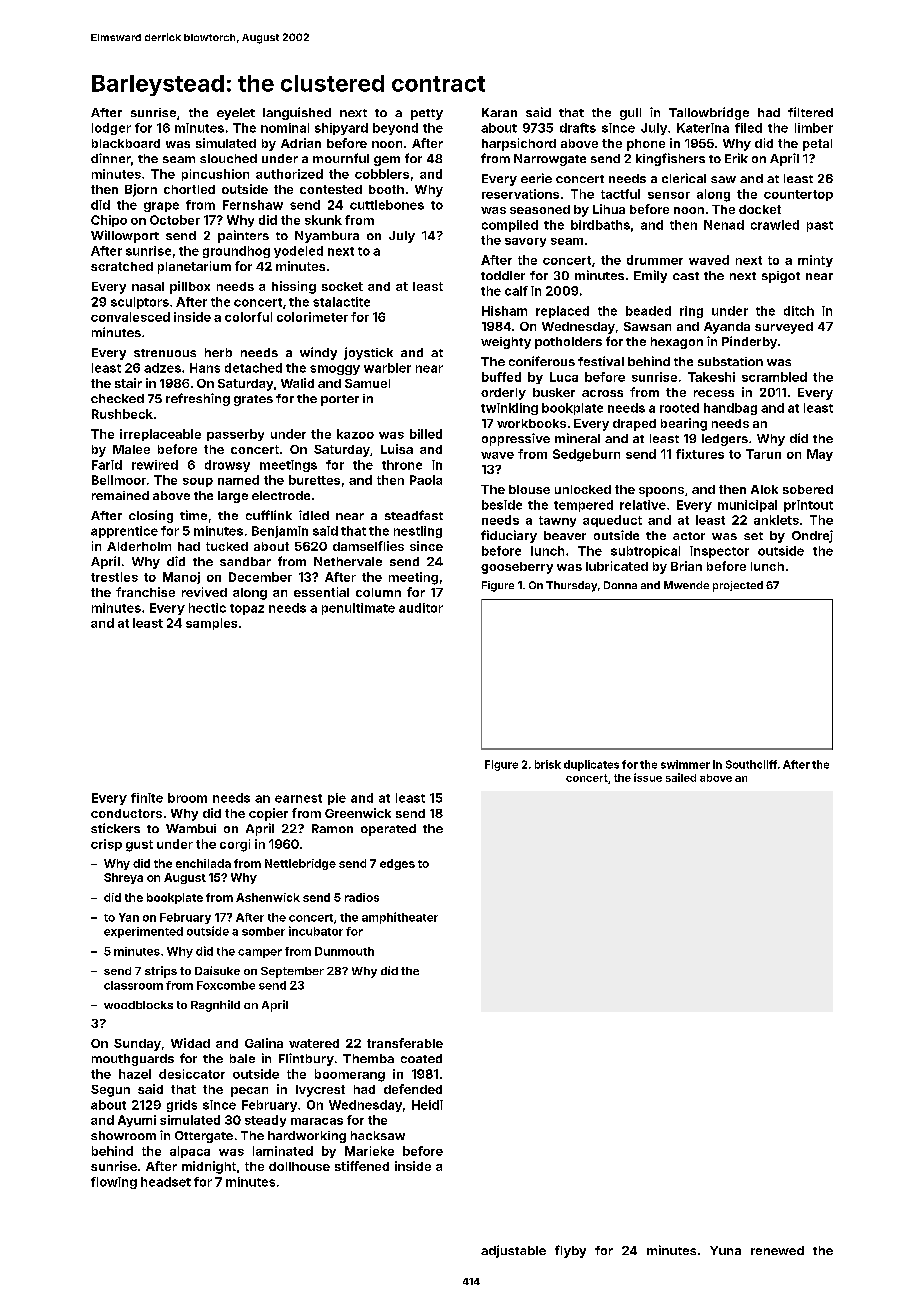  I want to click on tactful, so click(620, 194).
